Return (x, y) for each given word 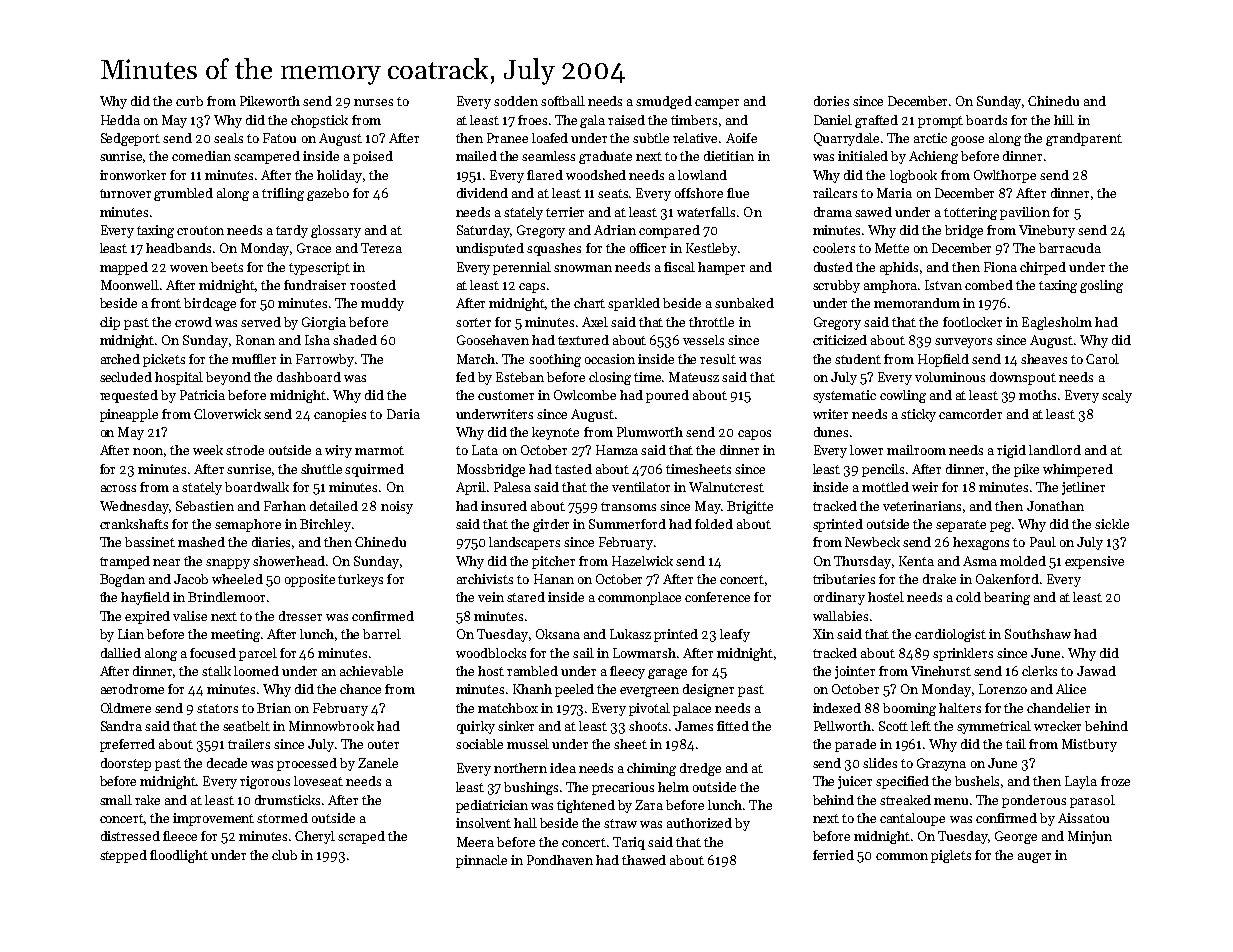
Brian (274, 708)
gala (592, 121)
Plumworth (650, 432)
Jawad (1096, 671)
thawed (644, 860)
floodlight (179, 856)
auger (1034, 858)
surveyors (963, 343)
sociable (479, 744)
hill (1064, 120)
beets (227, 267)
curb (189, 101)
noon (149, 452)
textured (583, 340)
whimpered (1078, 470)
